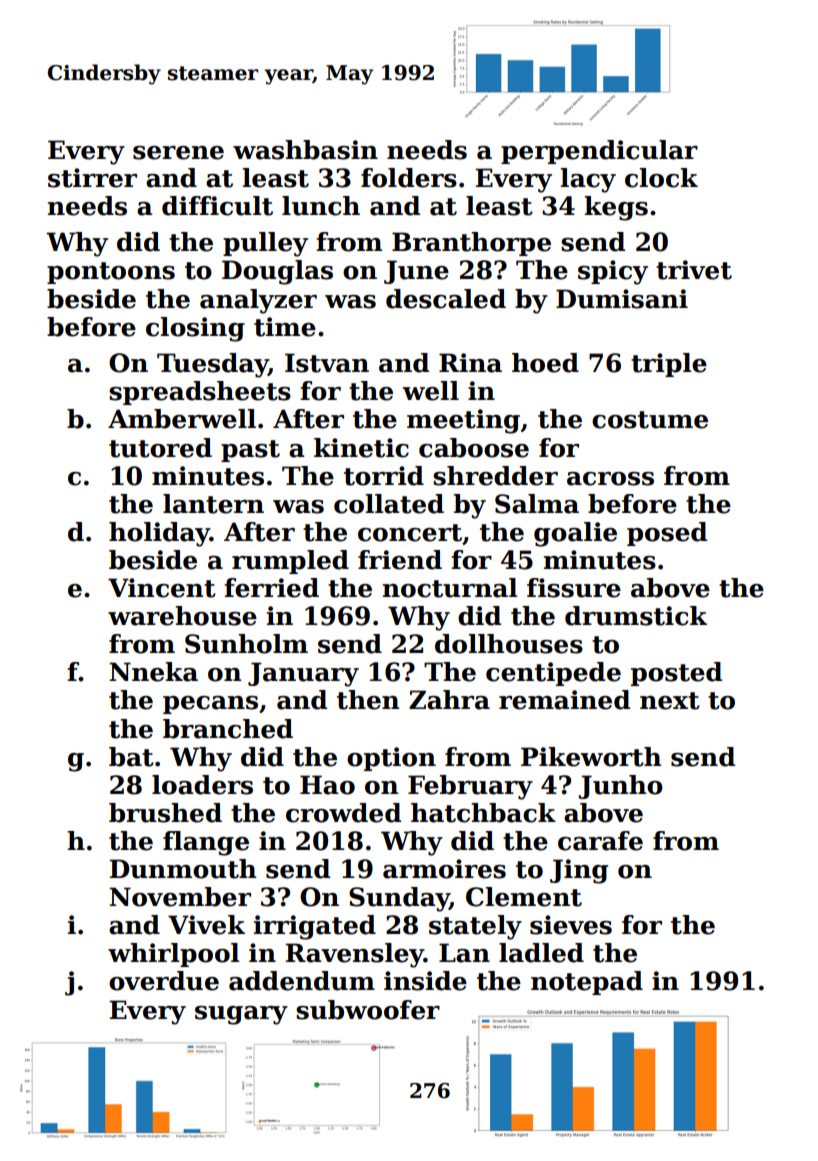 This screenshot has height=1161, width=818. What do you see at coordinates (131, 757) in the screenshot?
I see `bat` at bounding box center [131, 757].
